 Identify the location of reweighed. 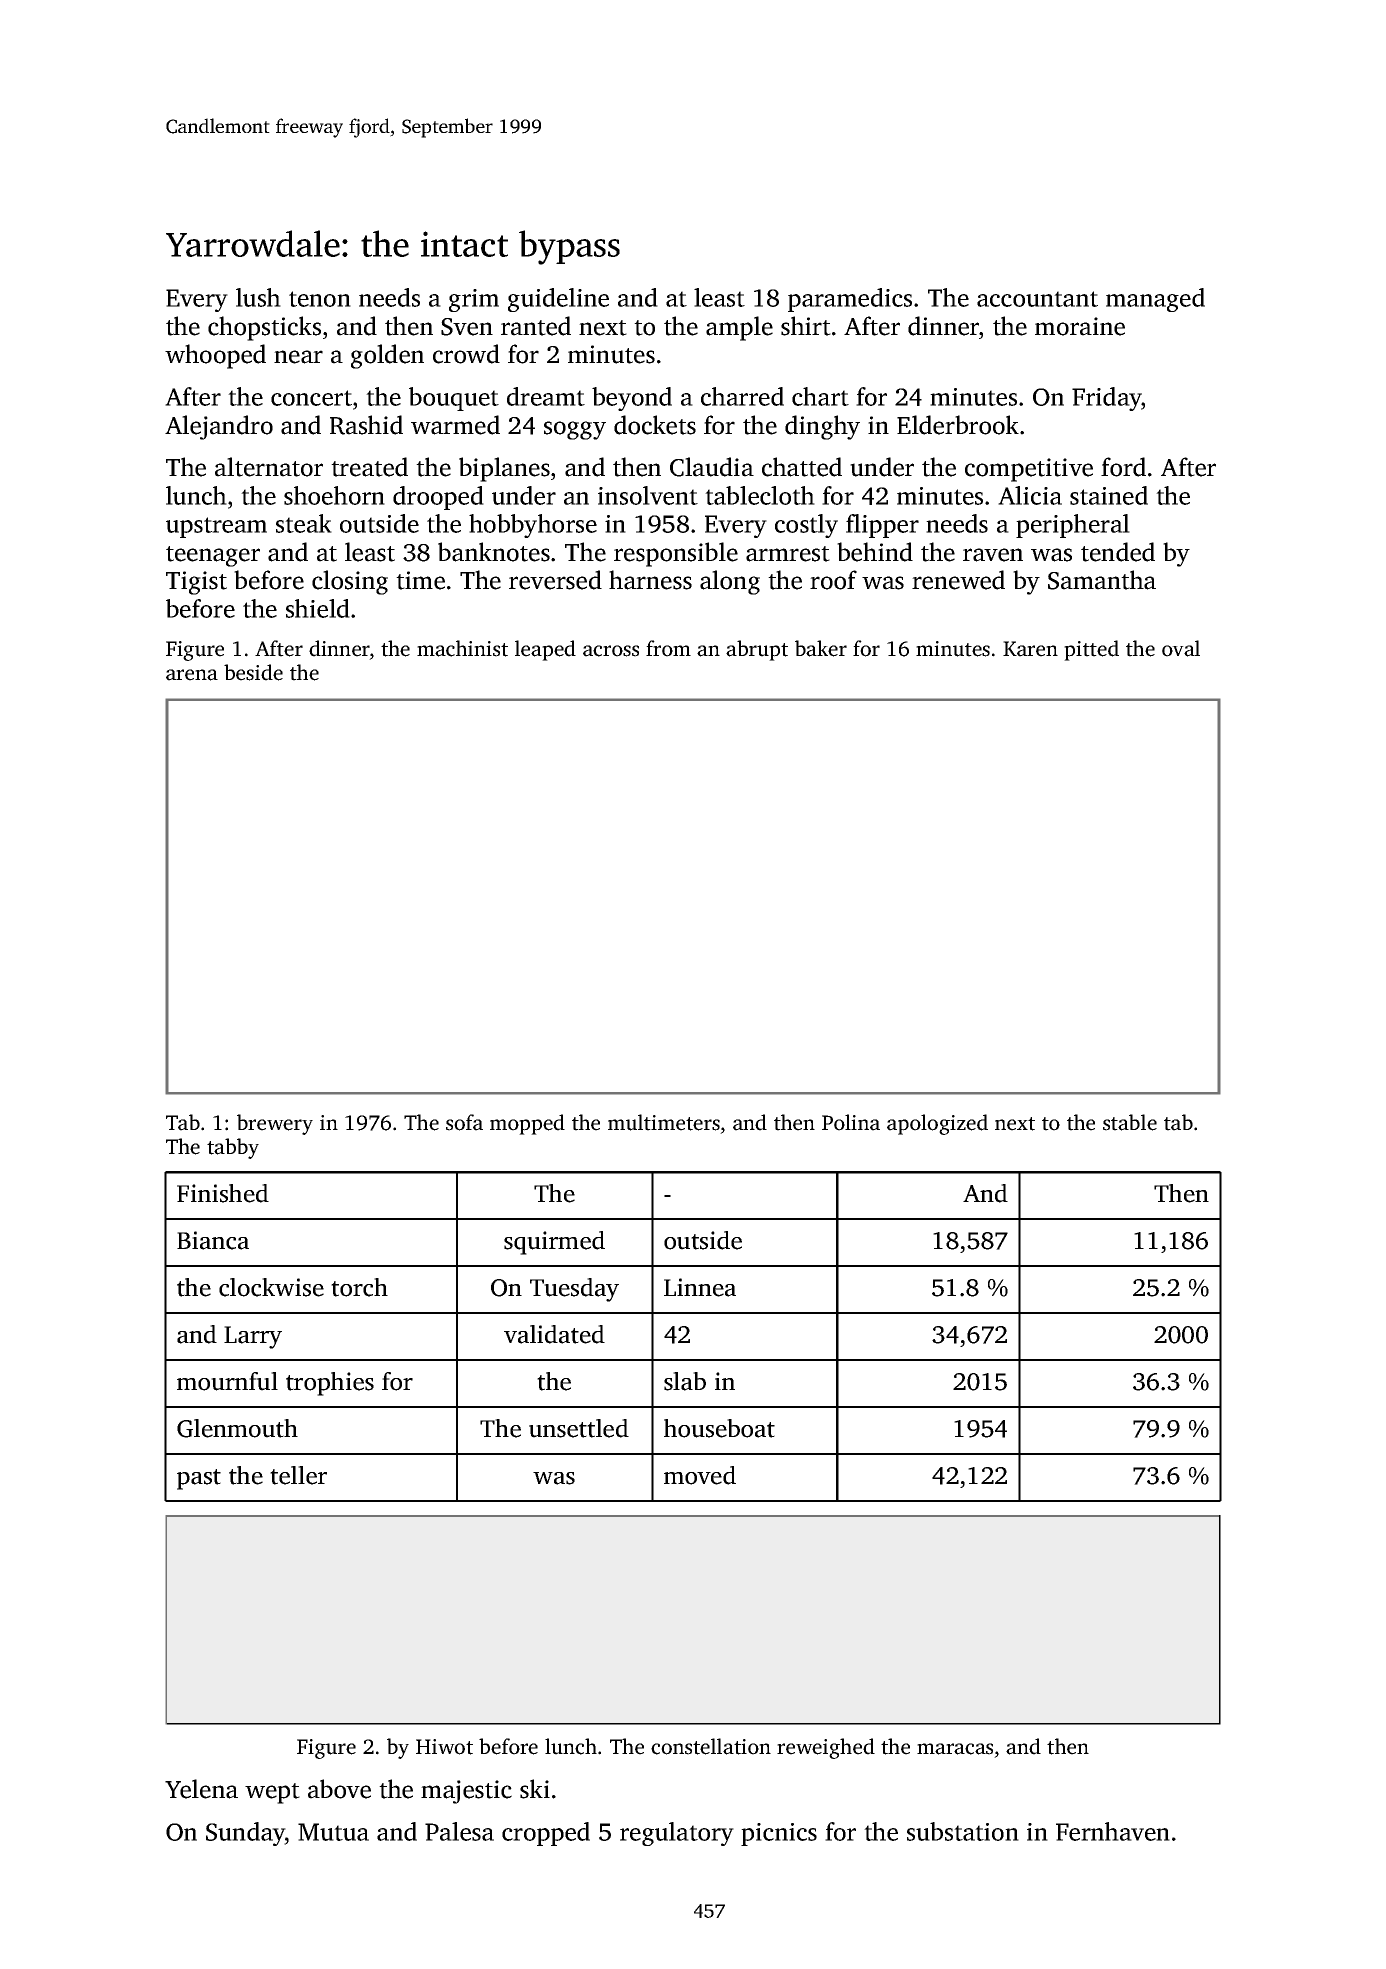
(826, 1748).
